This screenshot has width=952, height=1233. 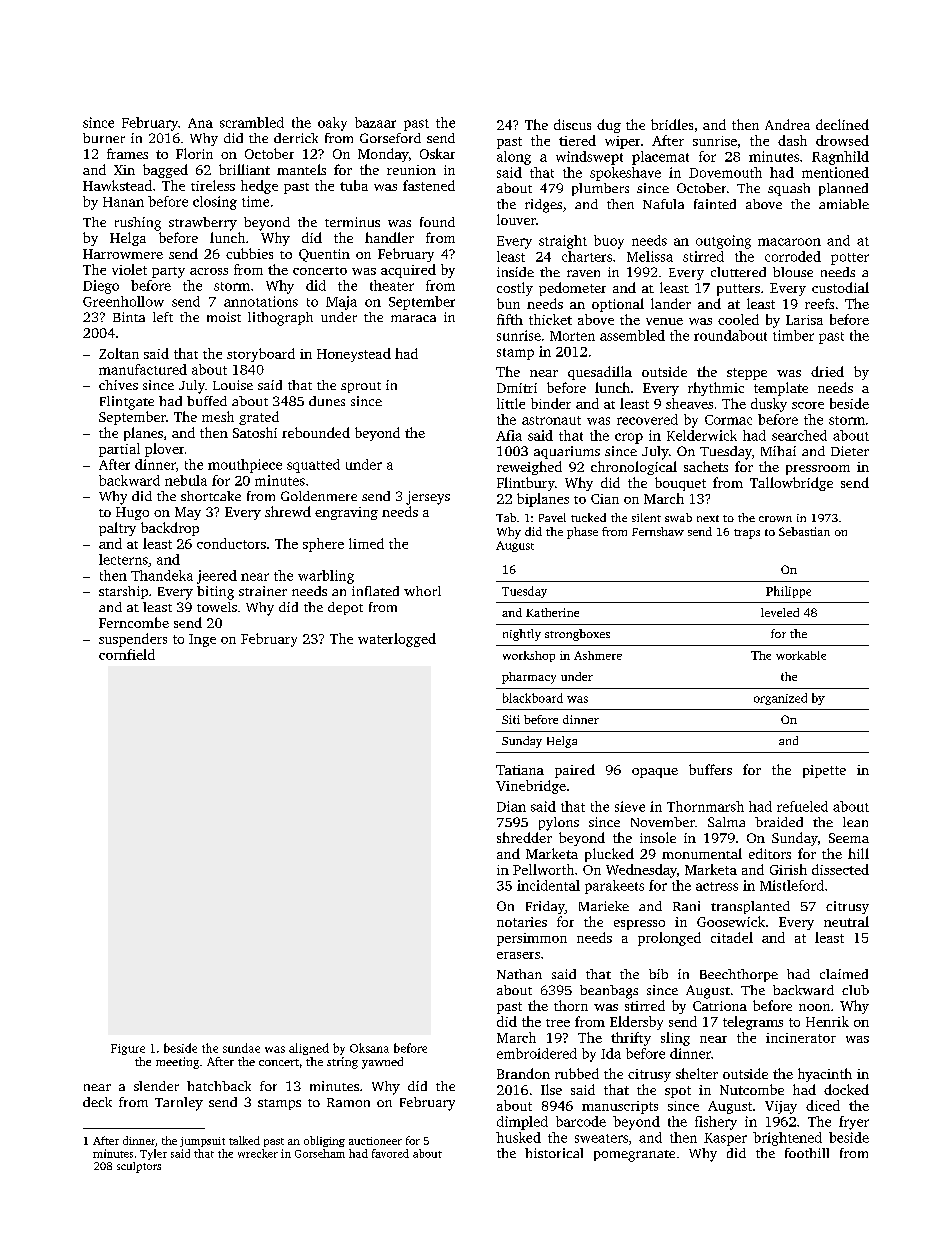 I want to click on sculptors, so click(x=139, y=1167).
